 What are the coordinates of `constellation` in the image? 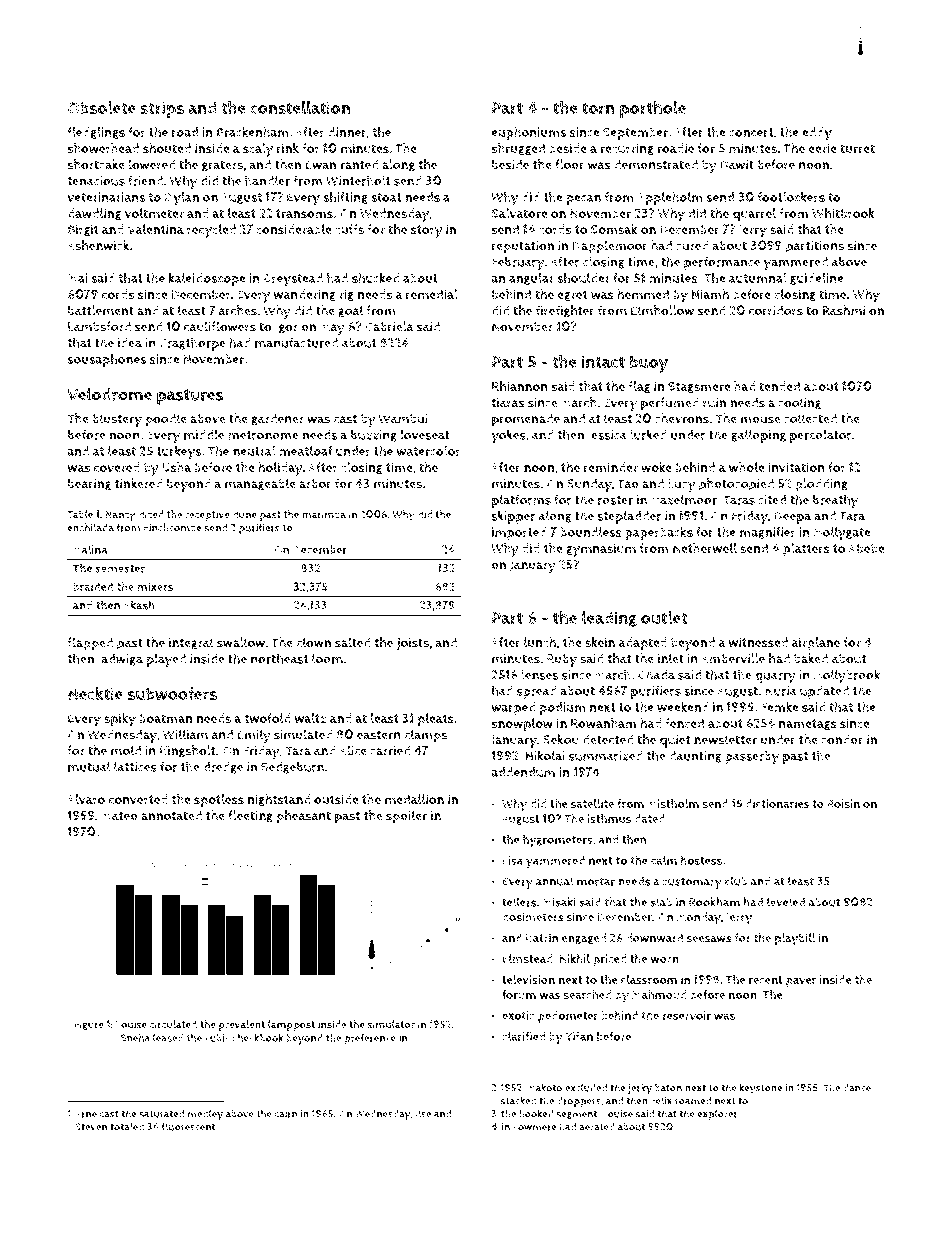 It's located at (300, 107).
